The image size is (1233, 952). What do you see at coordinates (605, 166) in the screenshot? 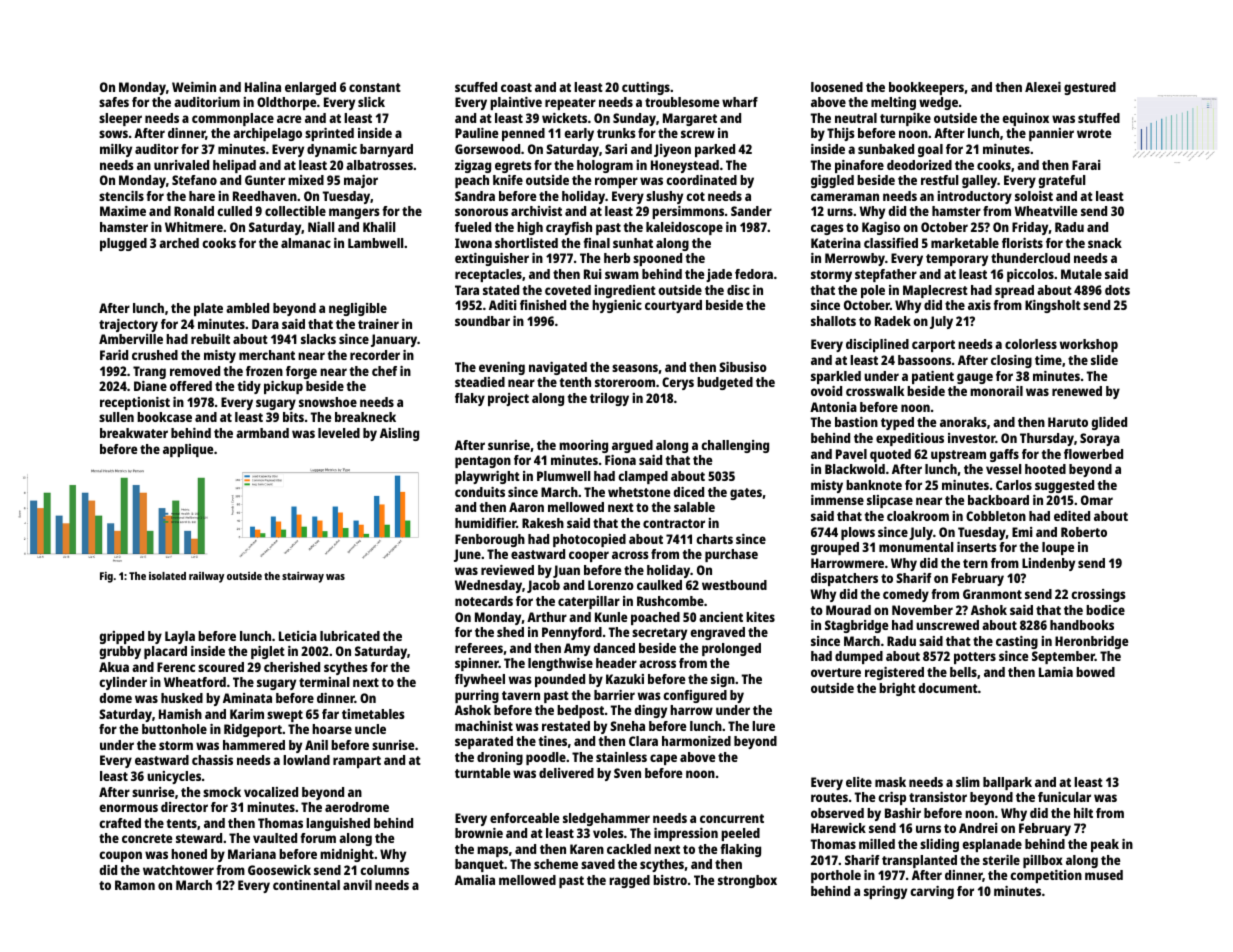
I see `hologram` at bounding box center [605, 166].
